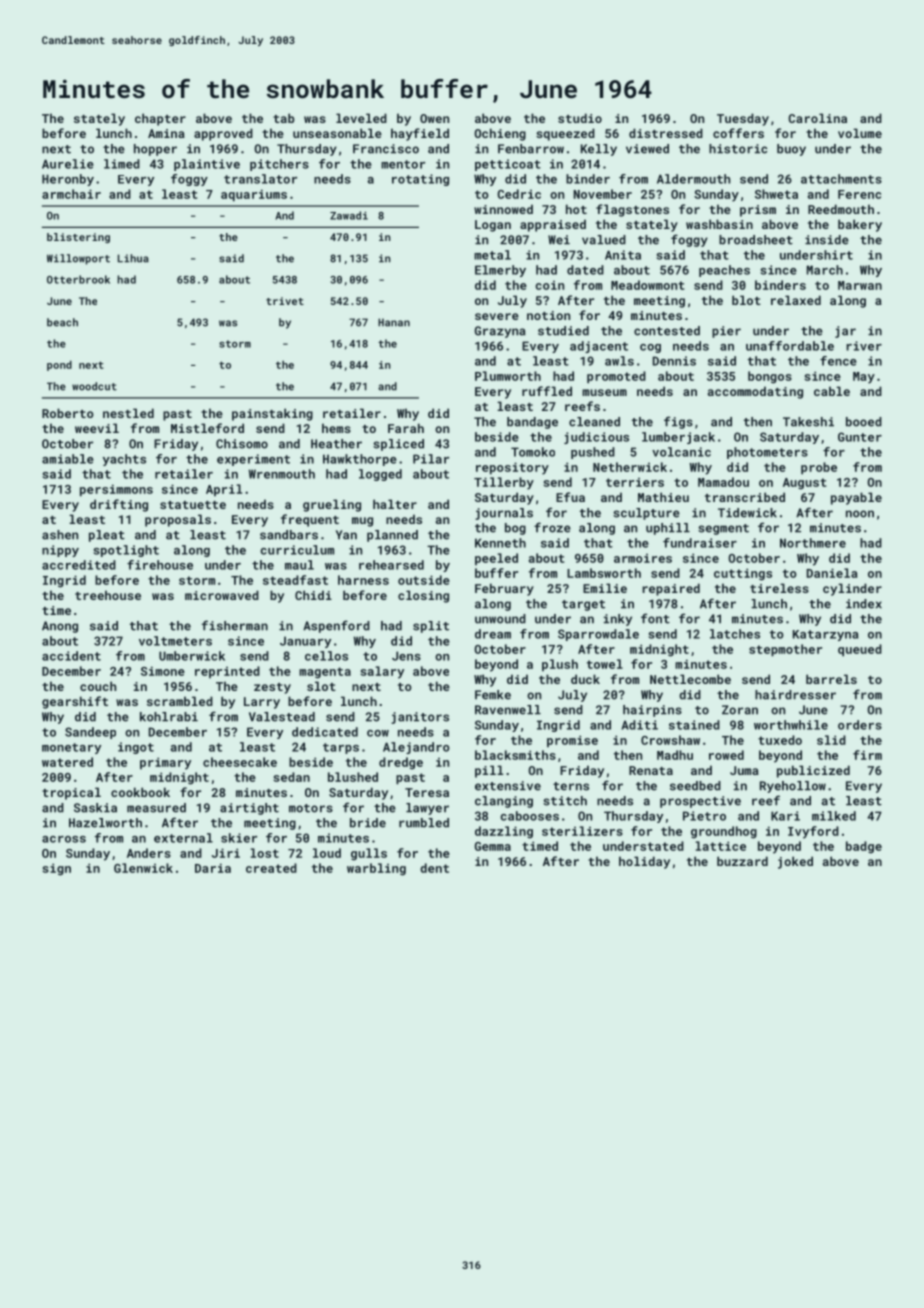  I want to click on Alejandro, so click(416, 748).
